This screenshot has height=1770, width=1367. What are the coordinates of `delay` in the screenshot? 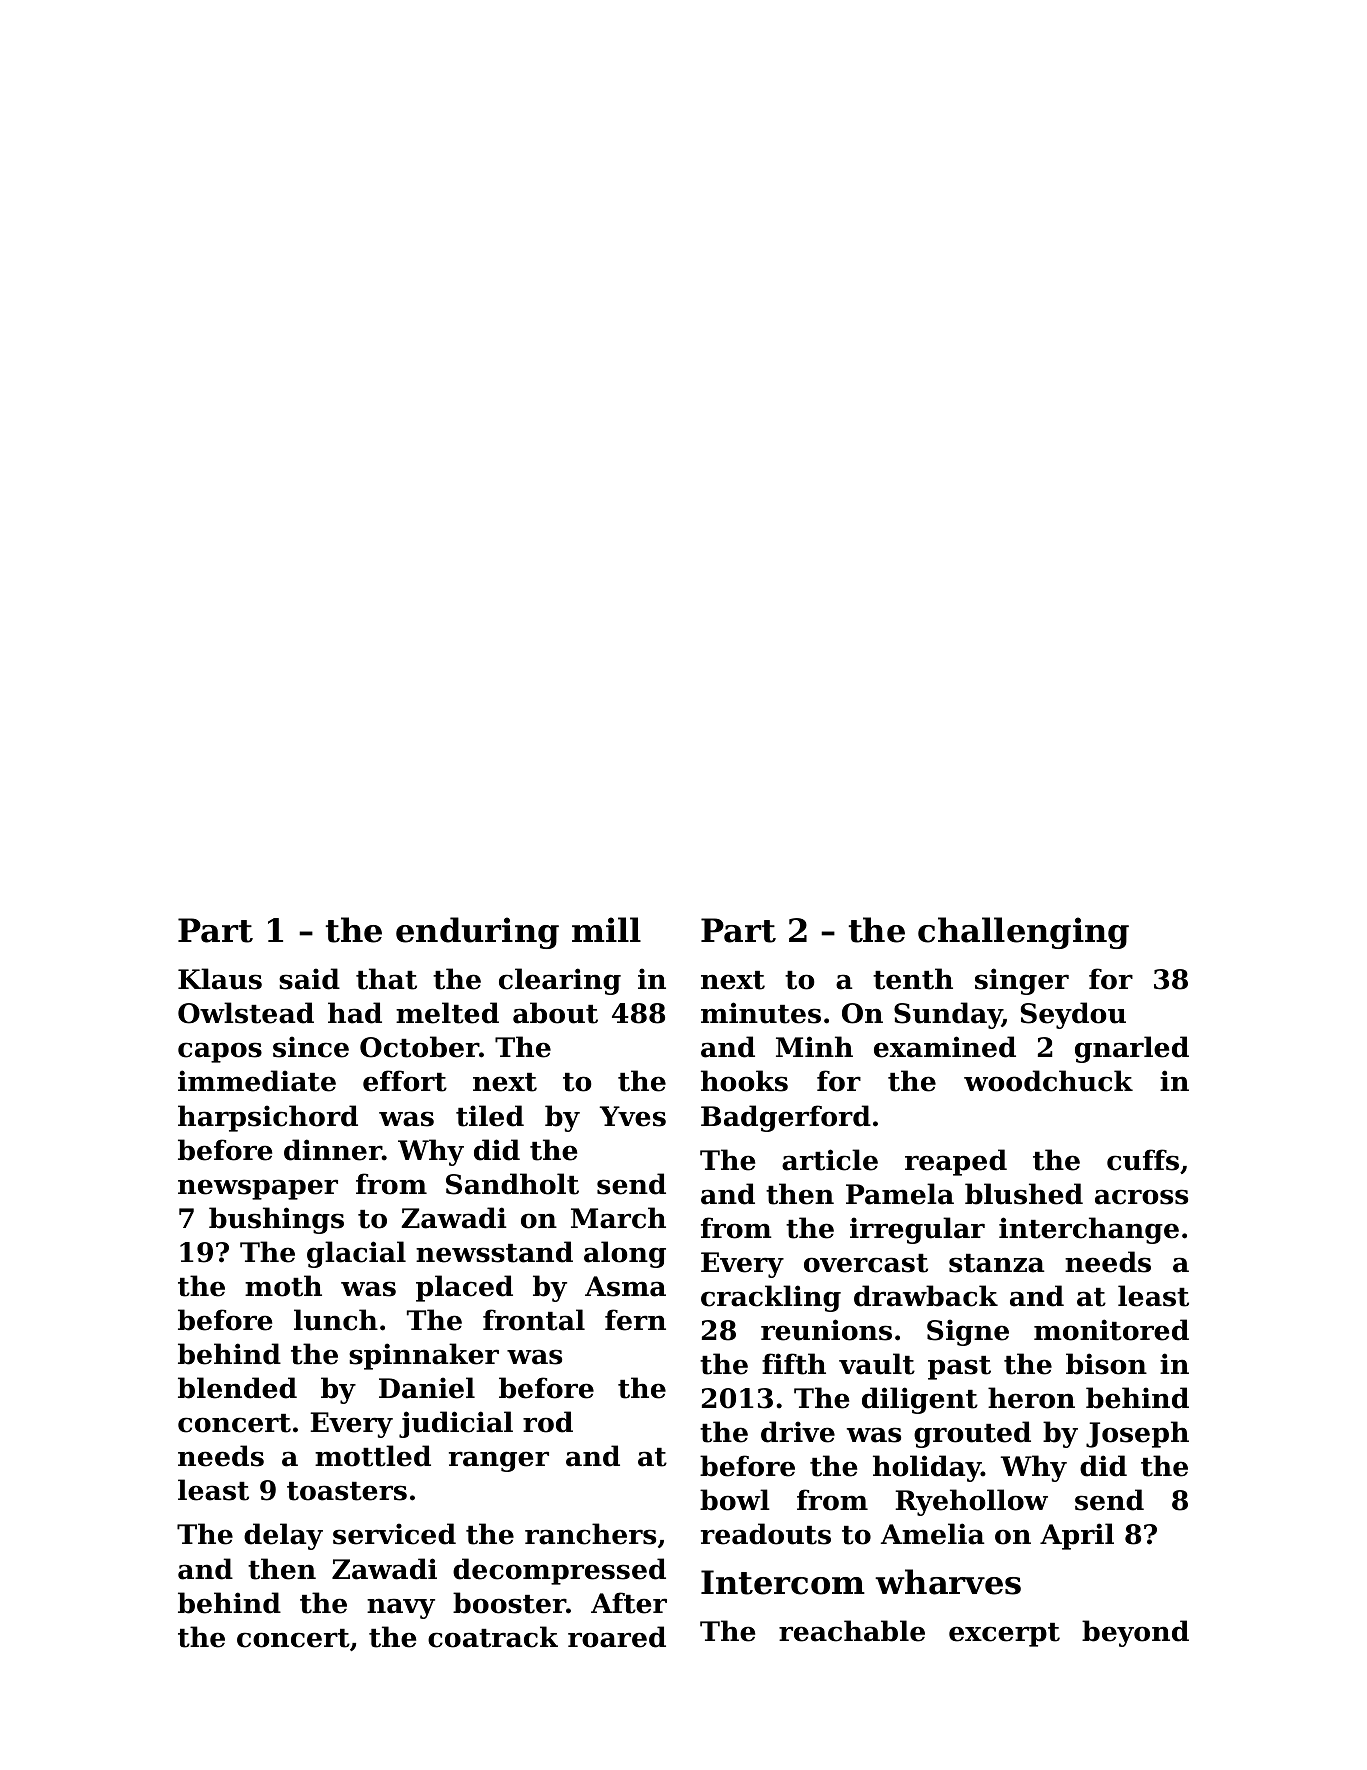 It's located at (283, 1536).
